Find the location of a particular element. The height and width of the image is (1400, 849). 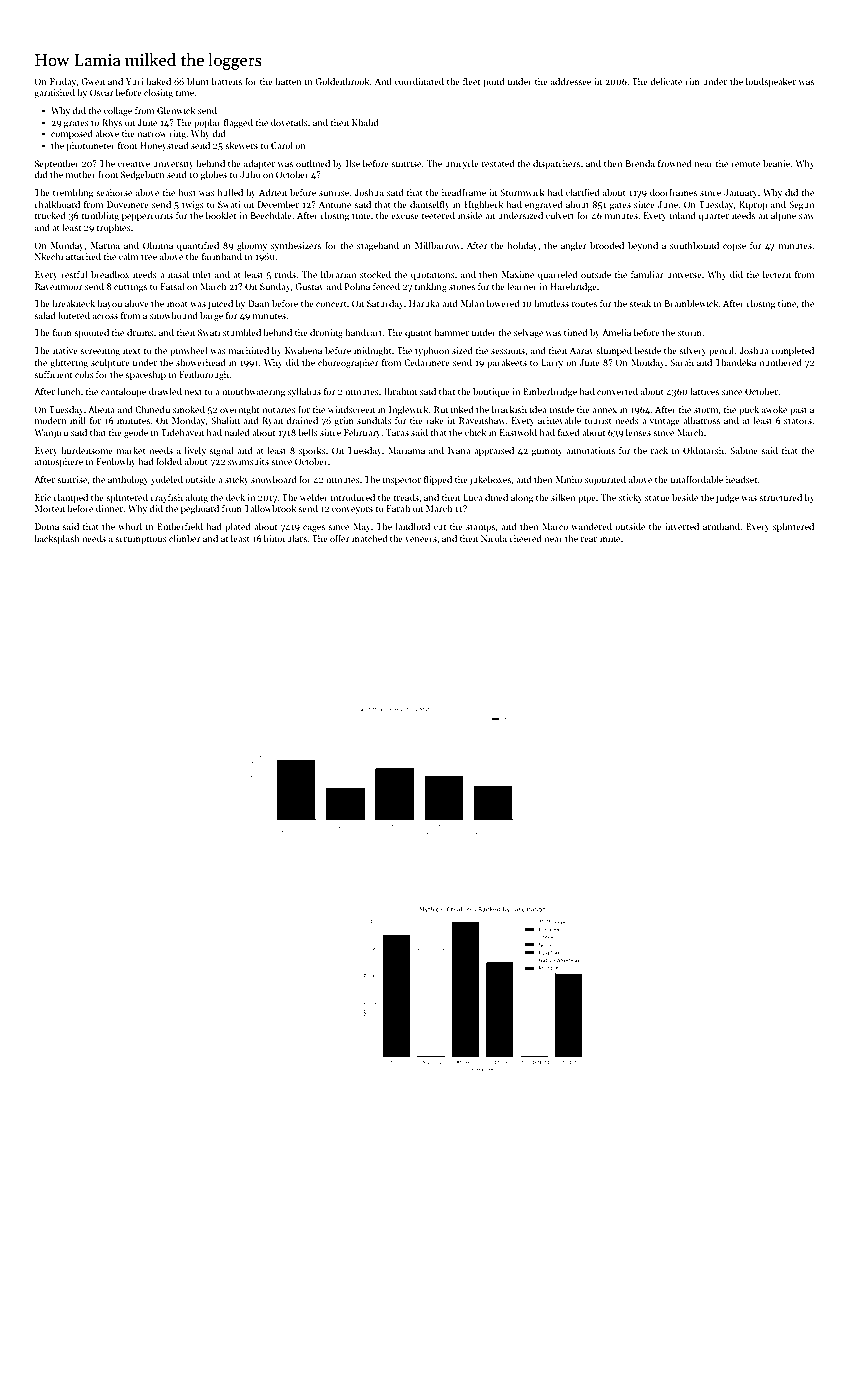

Cedarmere is located at coordinates (427, 362).
